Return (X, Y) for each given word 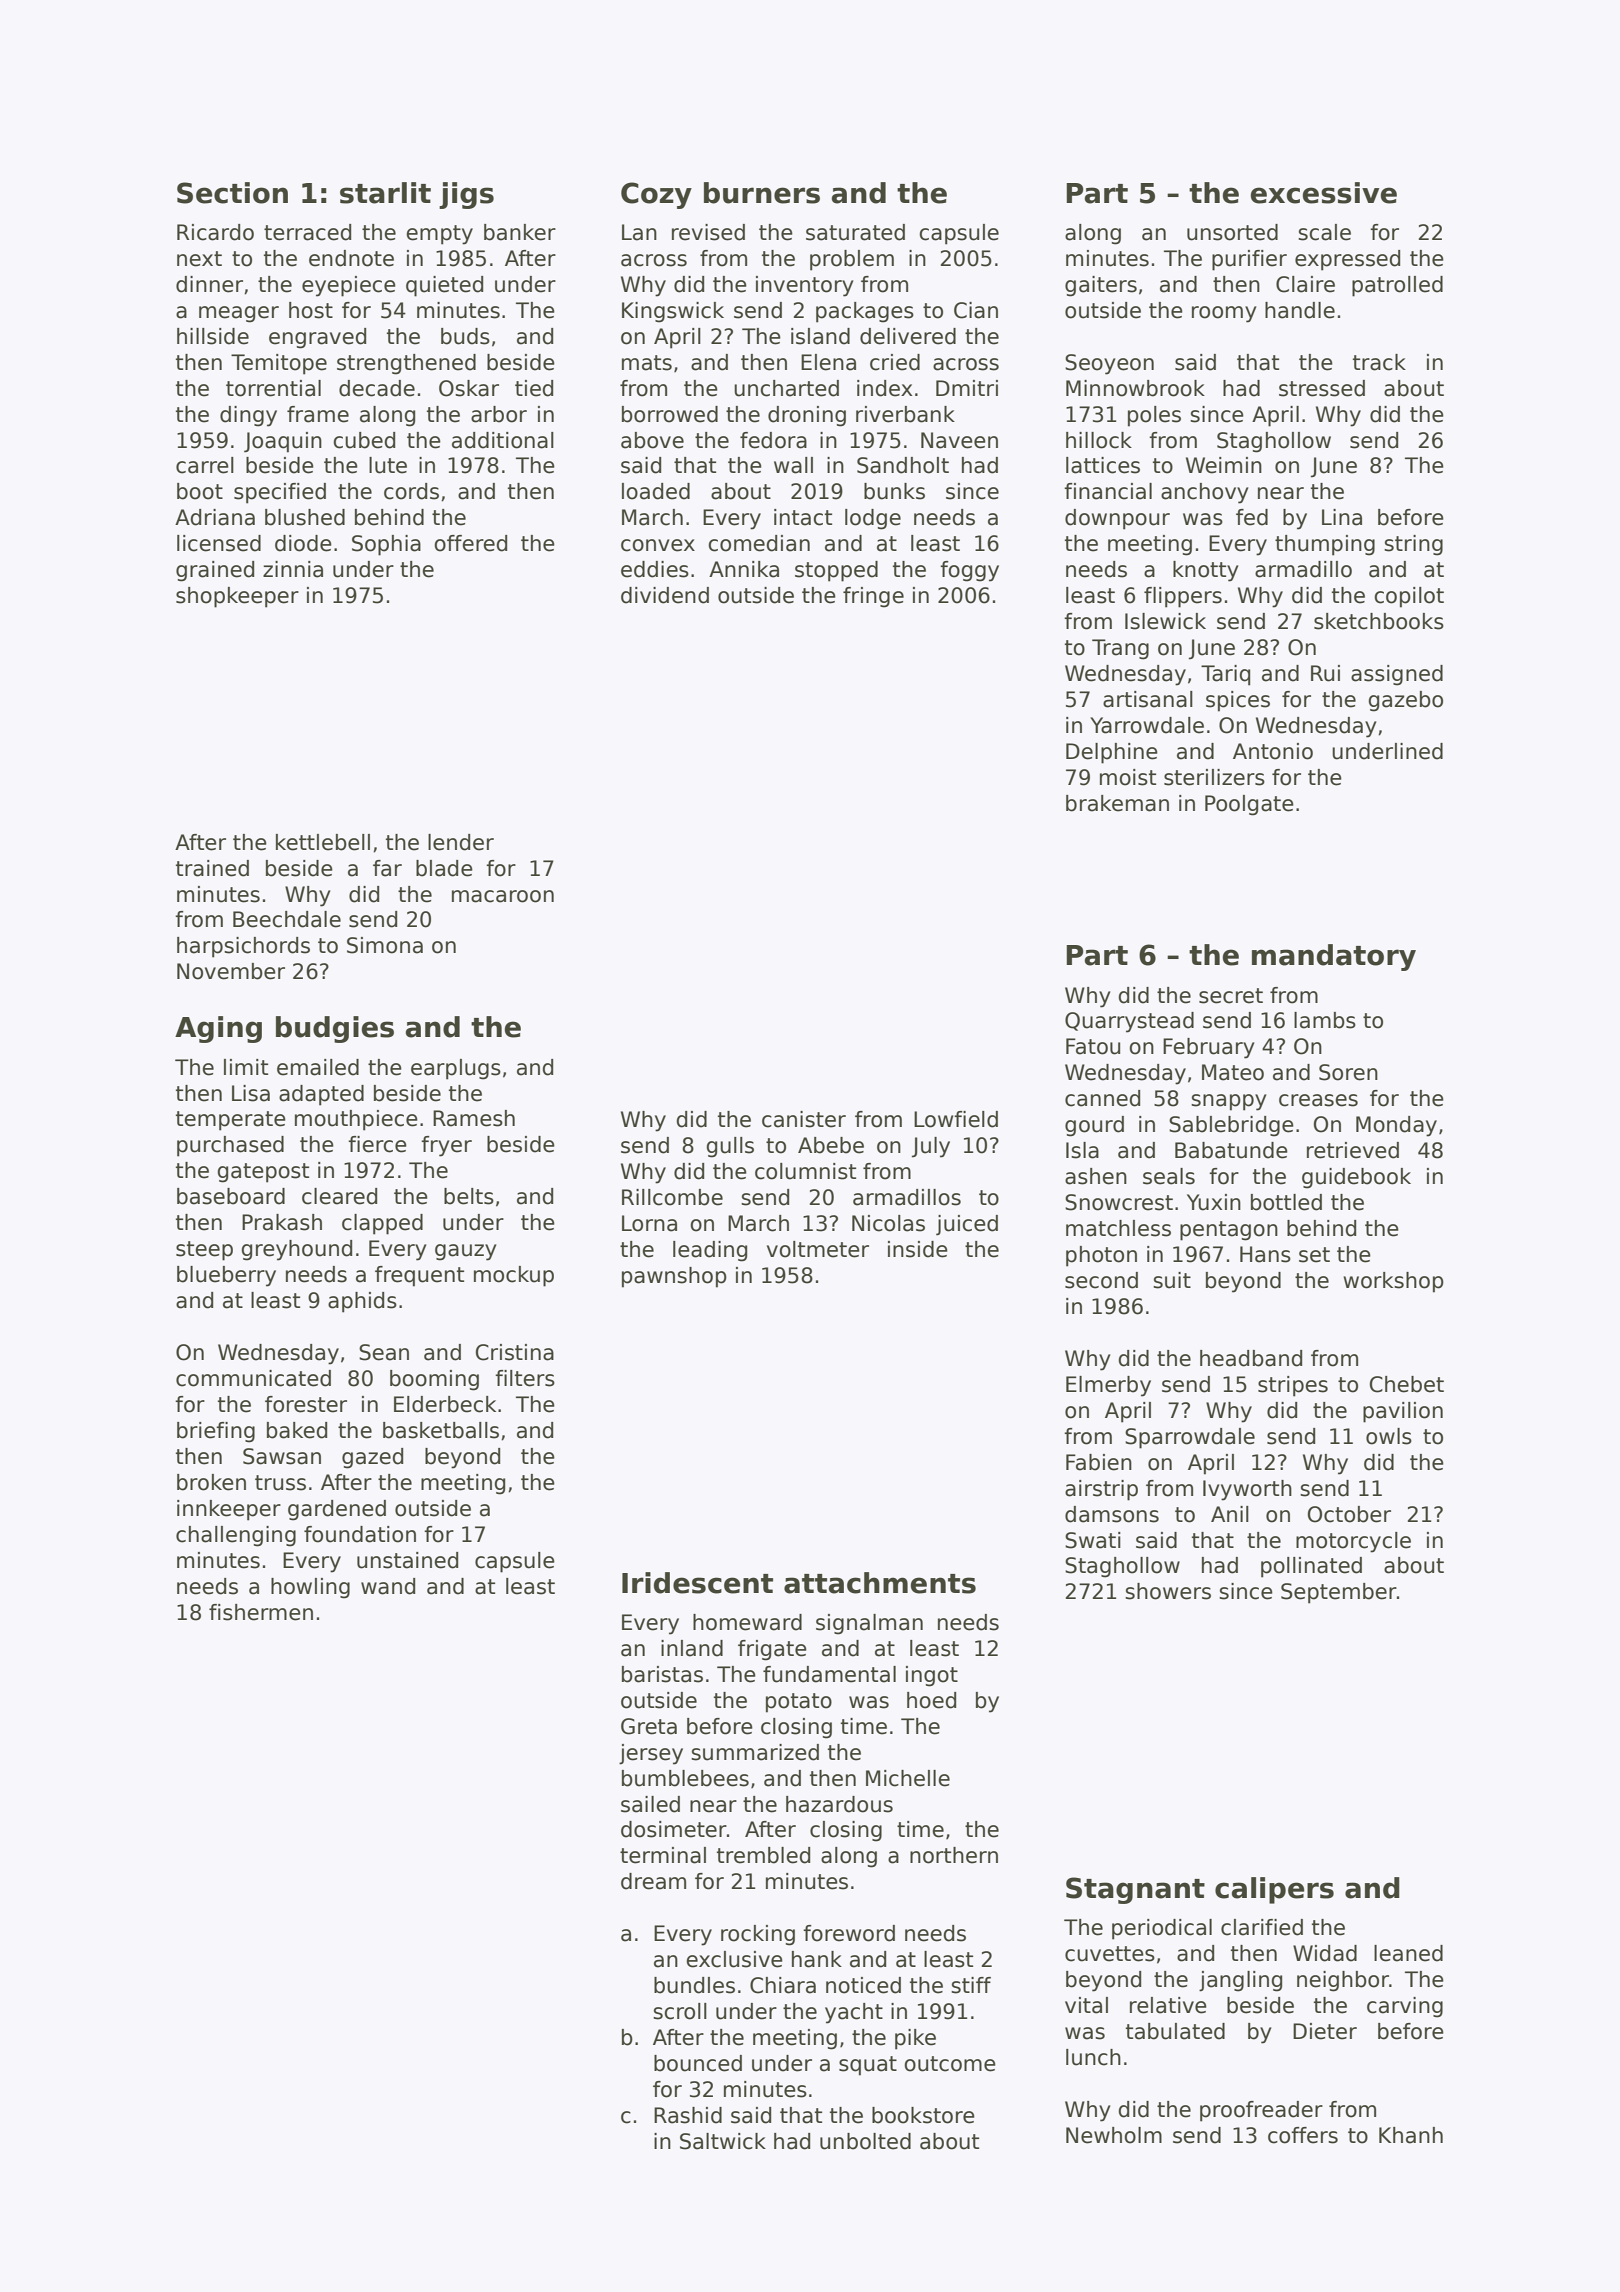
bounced (698, 2063)
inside (918, 1249)
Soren (1348, 1072)
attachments (880, 1583)
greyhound (296, 1250)
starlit (385, 193)
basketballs (441, 1430)
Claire (1305, 284)
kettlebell (323, 842)
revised (708, 232)
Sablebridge (1231, 1126)
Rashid (688, 2115)
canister (804, 1119)
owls (1389, 1436)
